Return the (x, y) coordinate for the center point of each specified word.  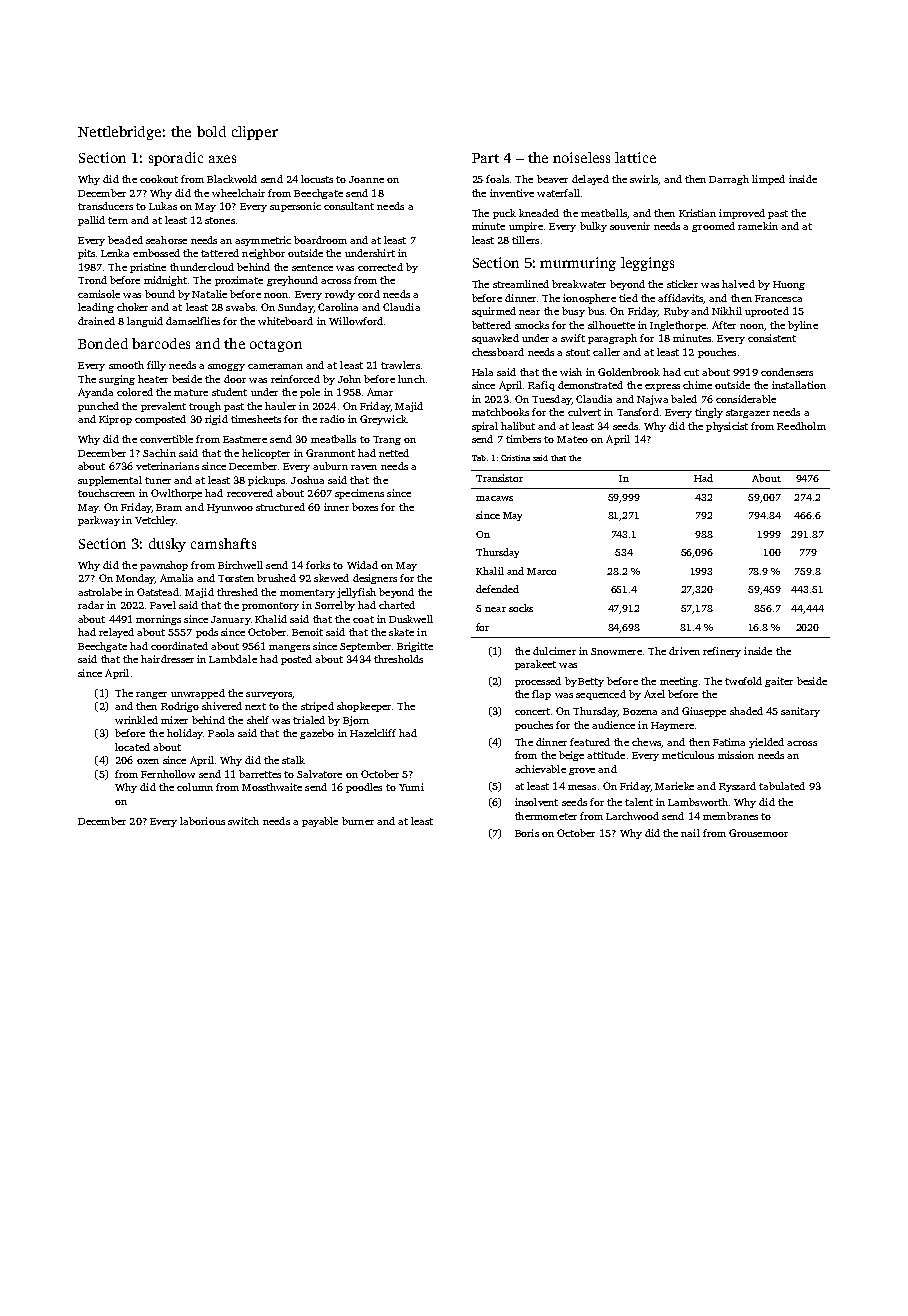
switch (243, 821)
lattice (635, 157)
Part (485, 158)
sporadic (176, 159)
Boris (527, 833)
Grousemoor (758, 833)
